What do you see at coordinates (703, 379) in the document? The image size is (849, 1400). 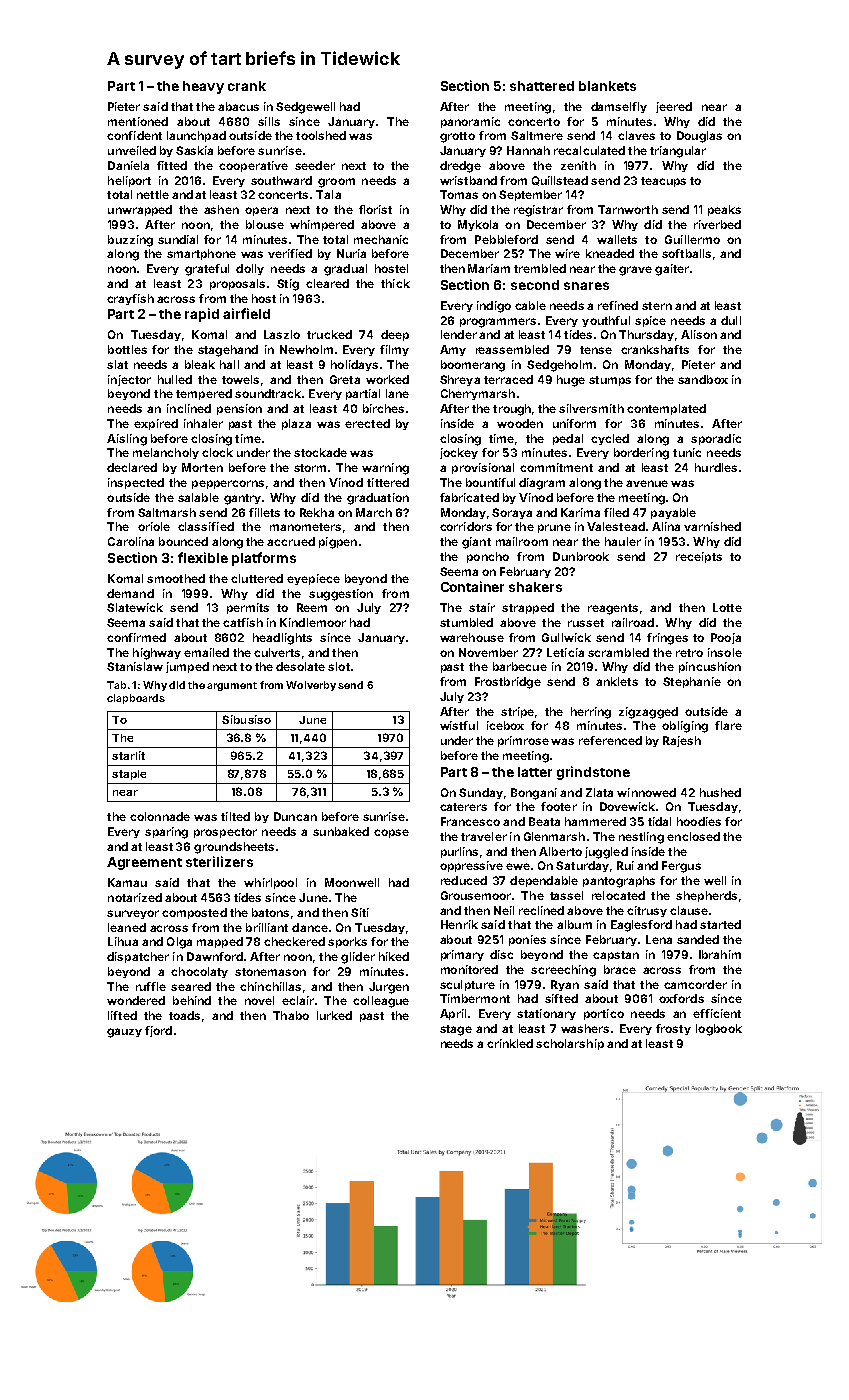 I see `sandbox` at bounding box center [703, 379].
